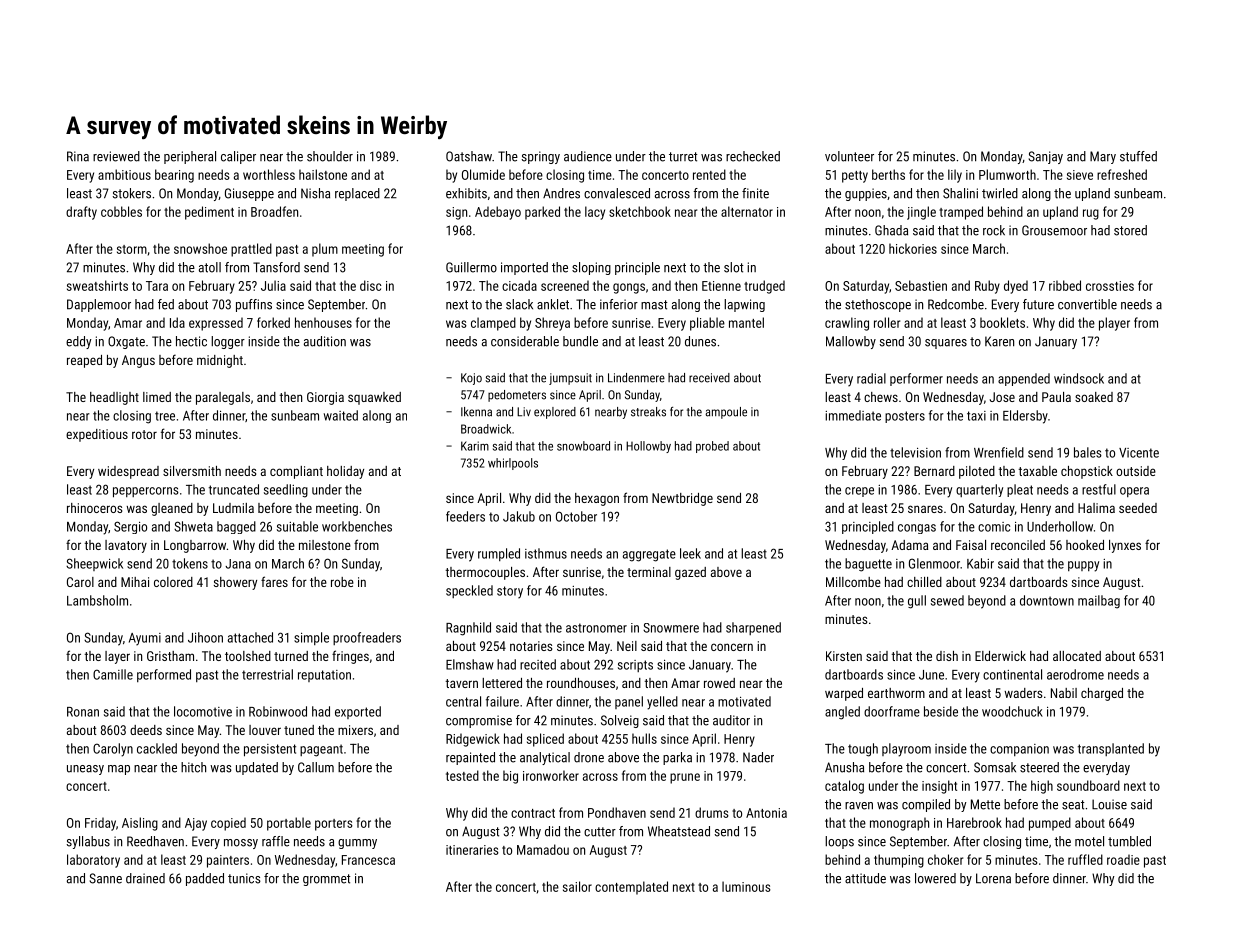  What do you see at coordinates (1123, 859) in the document?
I see `roadie` at bounding box center [1123, 859].
